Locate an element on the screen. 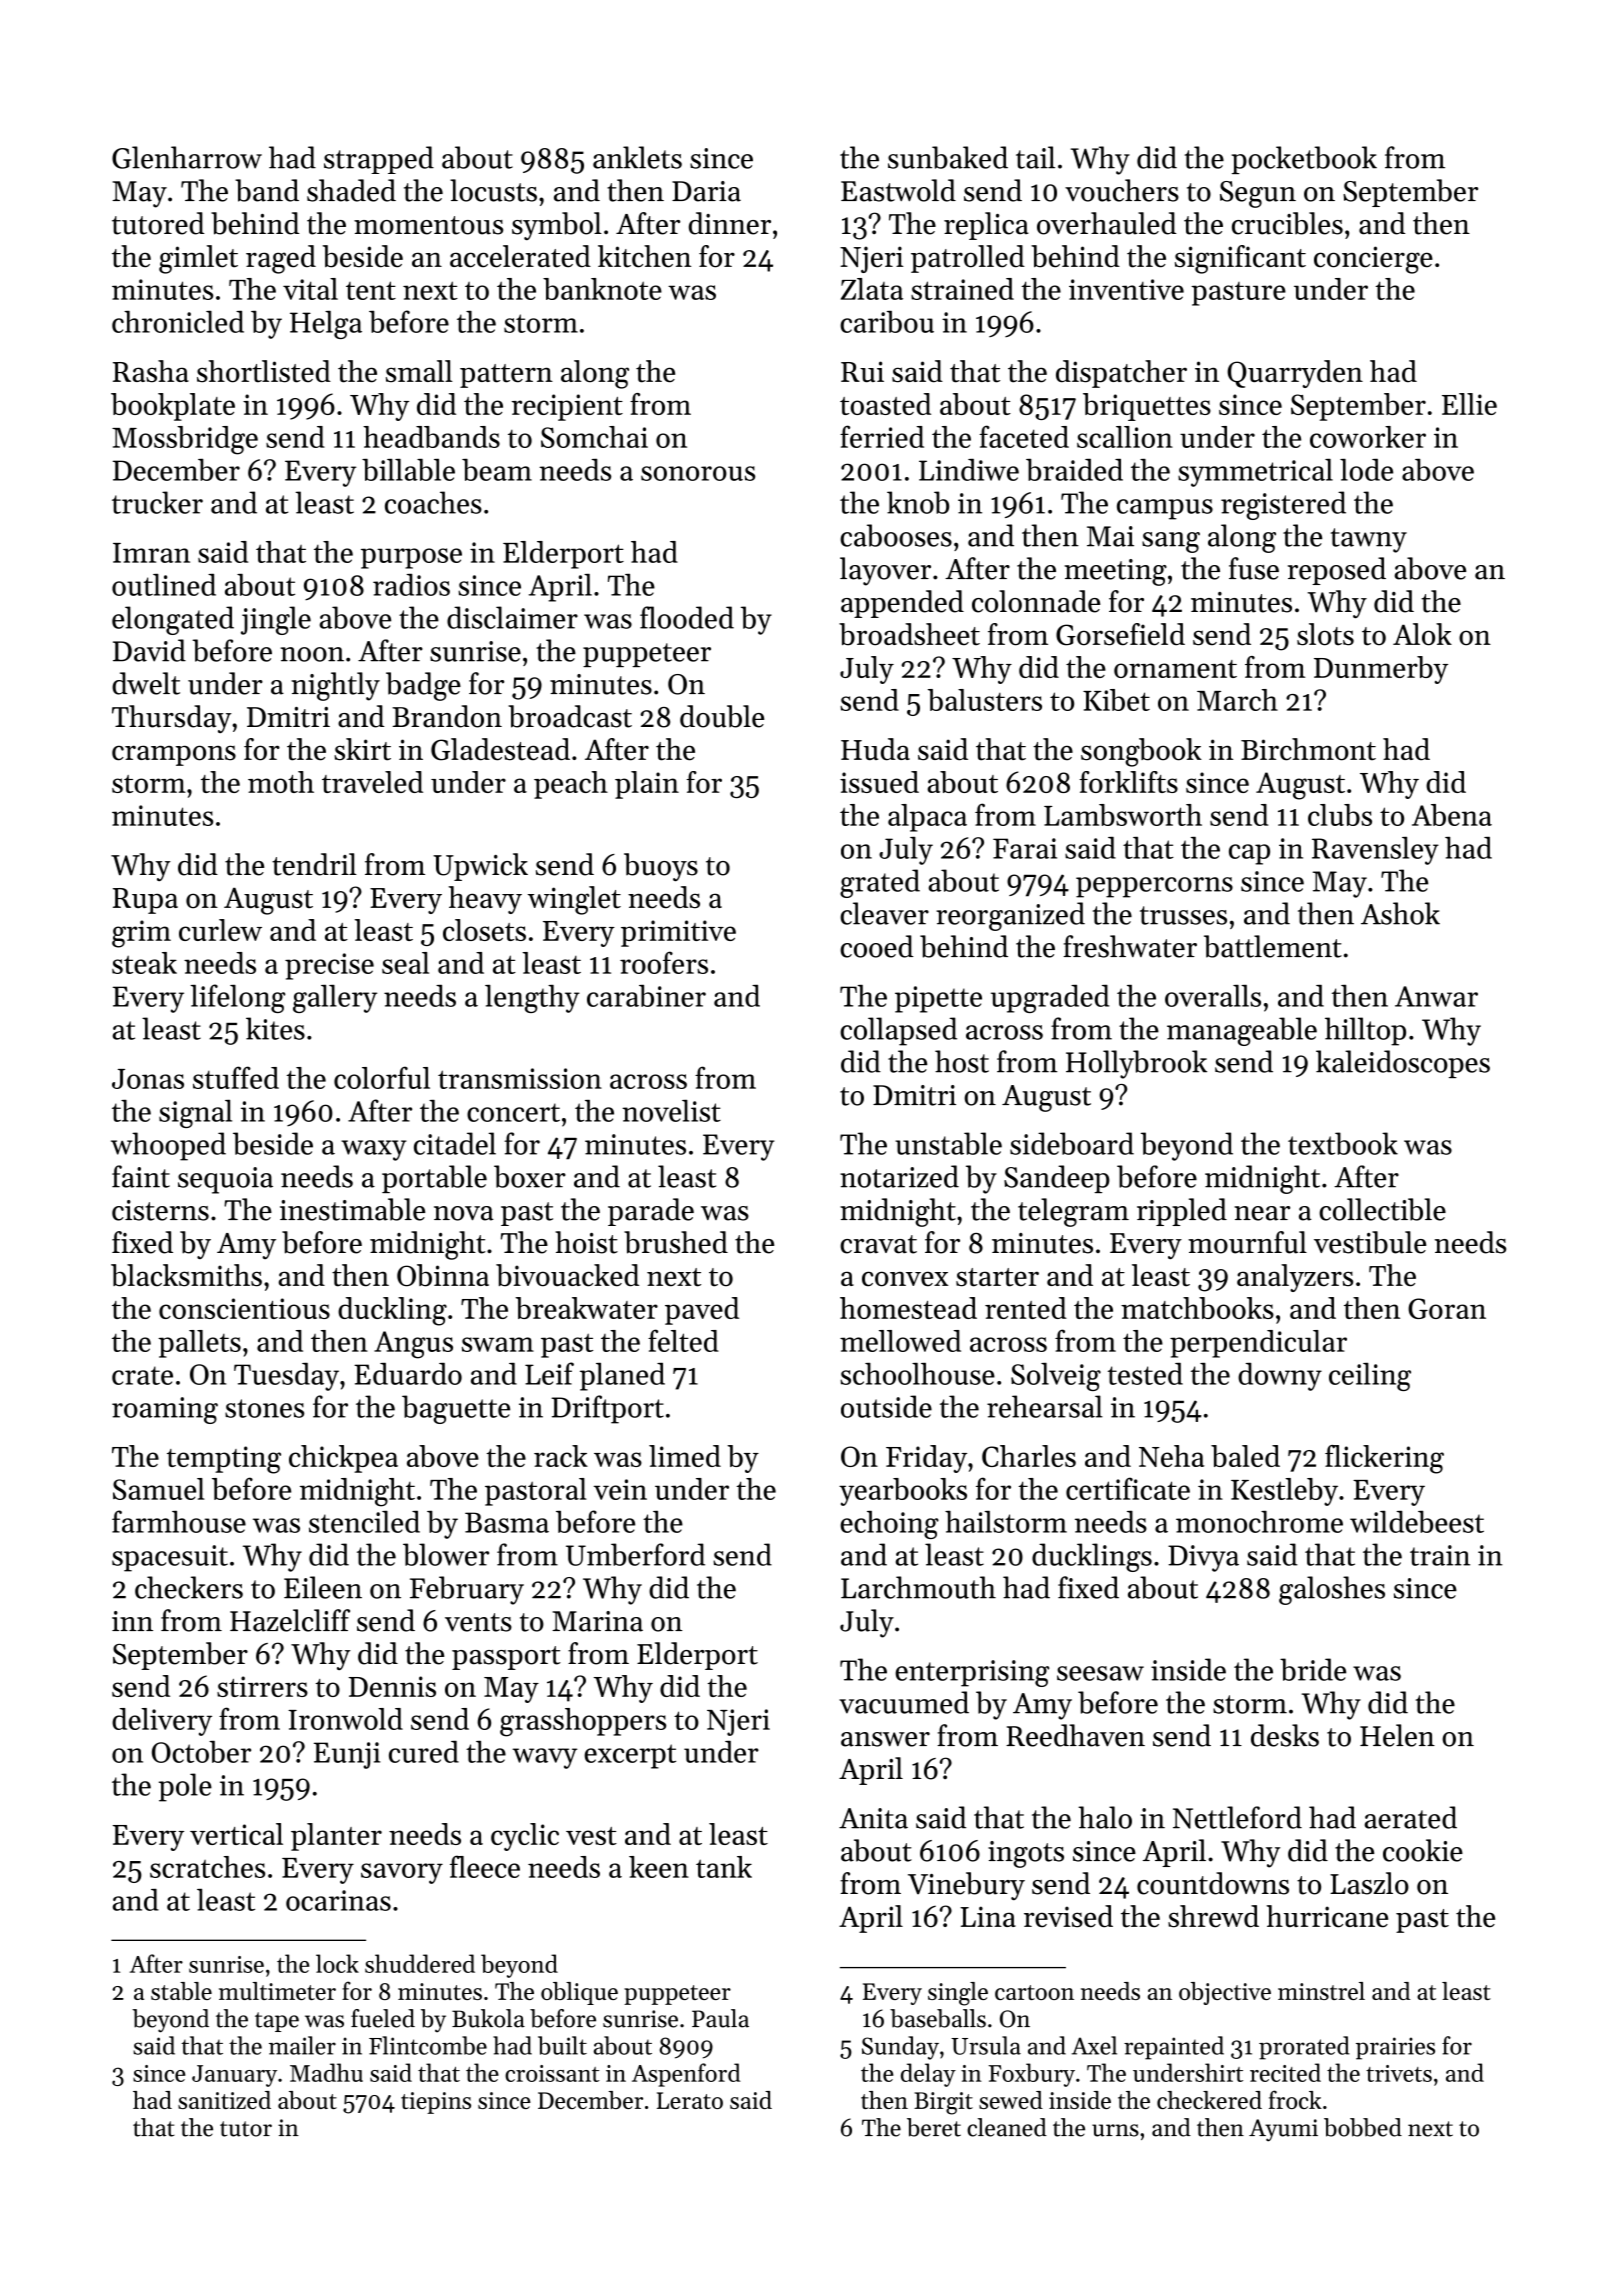 This screenshot has width=1620, height=2292. chickpea is located at coordinates (343, 1459).
